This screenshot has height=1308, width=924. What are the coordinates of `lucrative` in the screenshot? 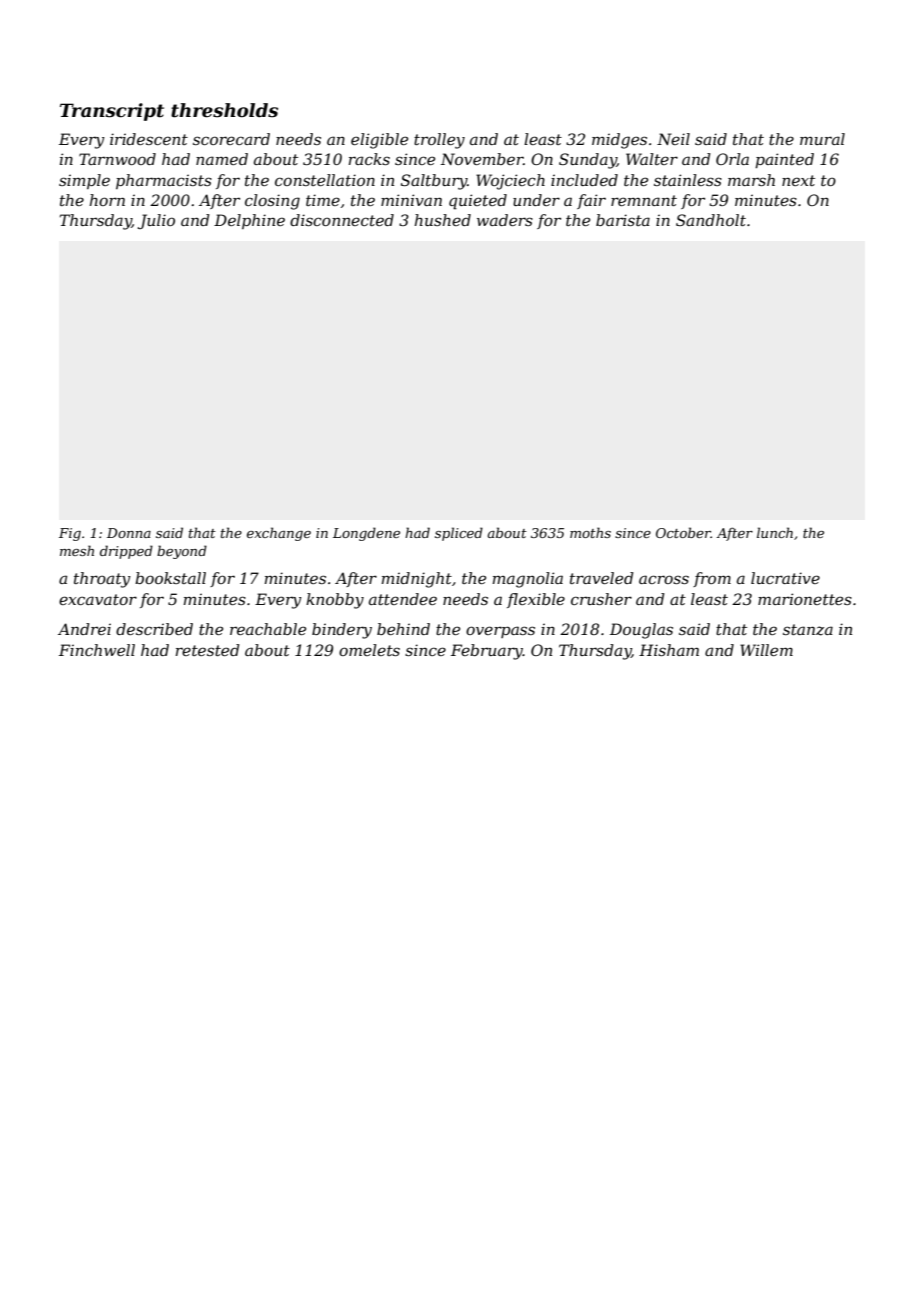 It's located at (785, 578).
